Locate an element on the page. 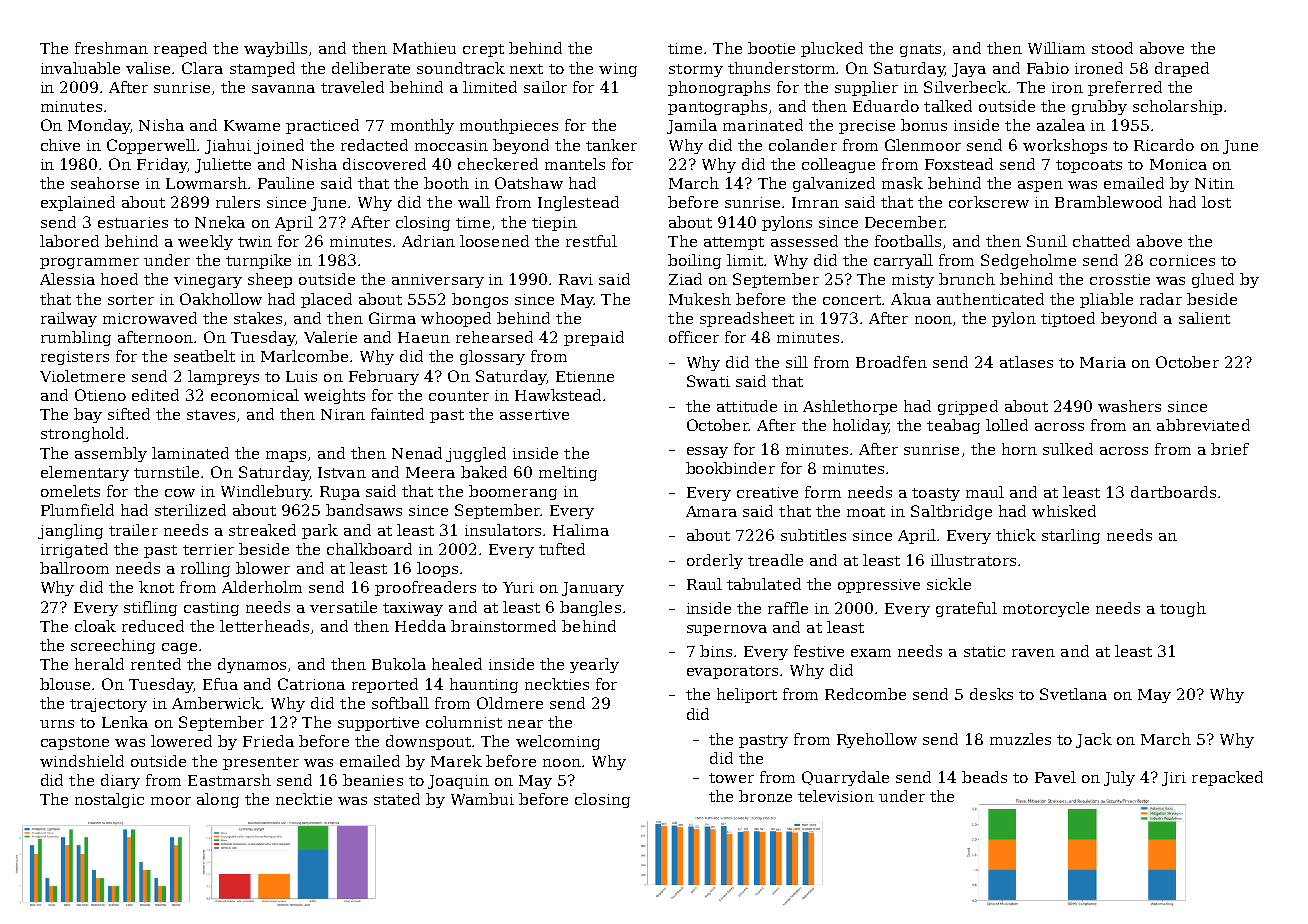 Image resolution: width=1308 pixels, height=924 pixels. assertive is located at coordinates (534, 414).
